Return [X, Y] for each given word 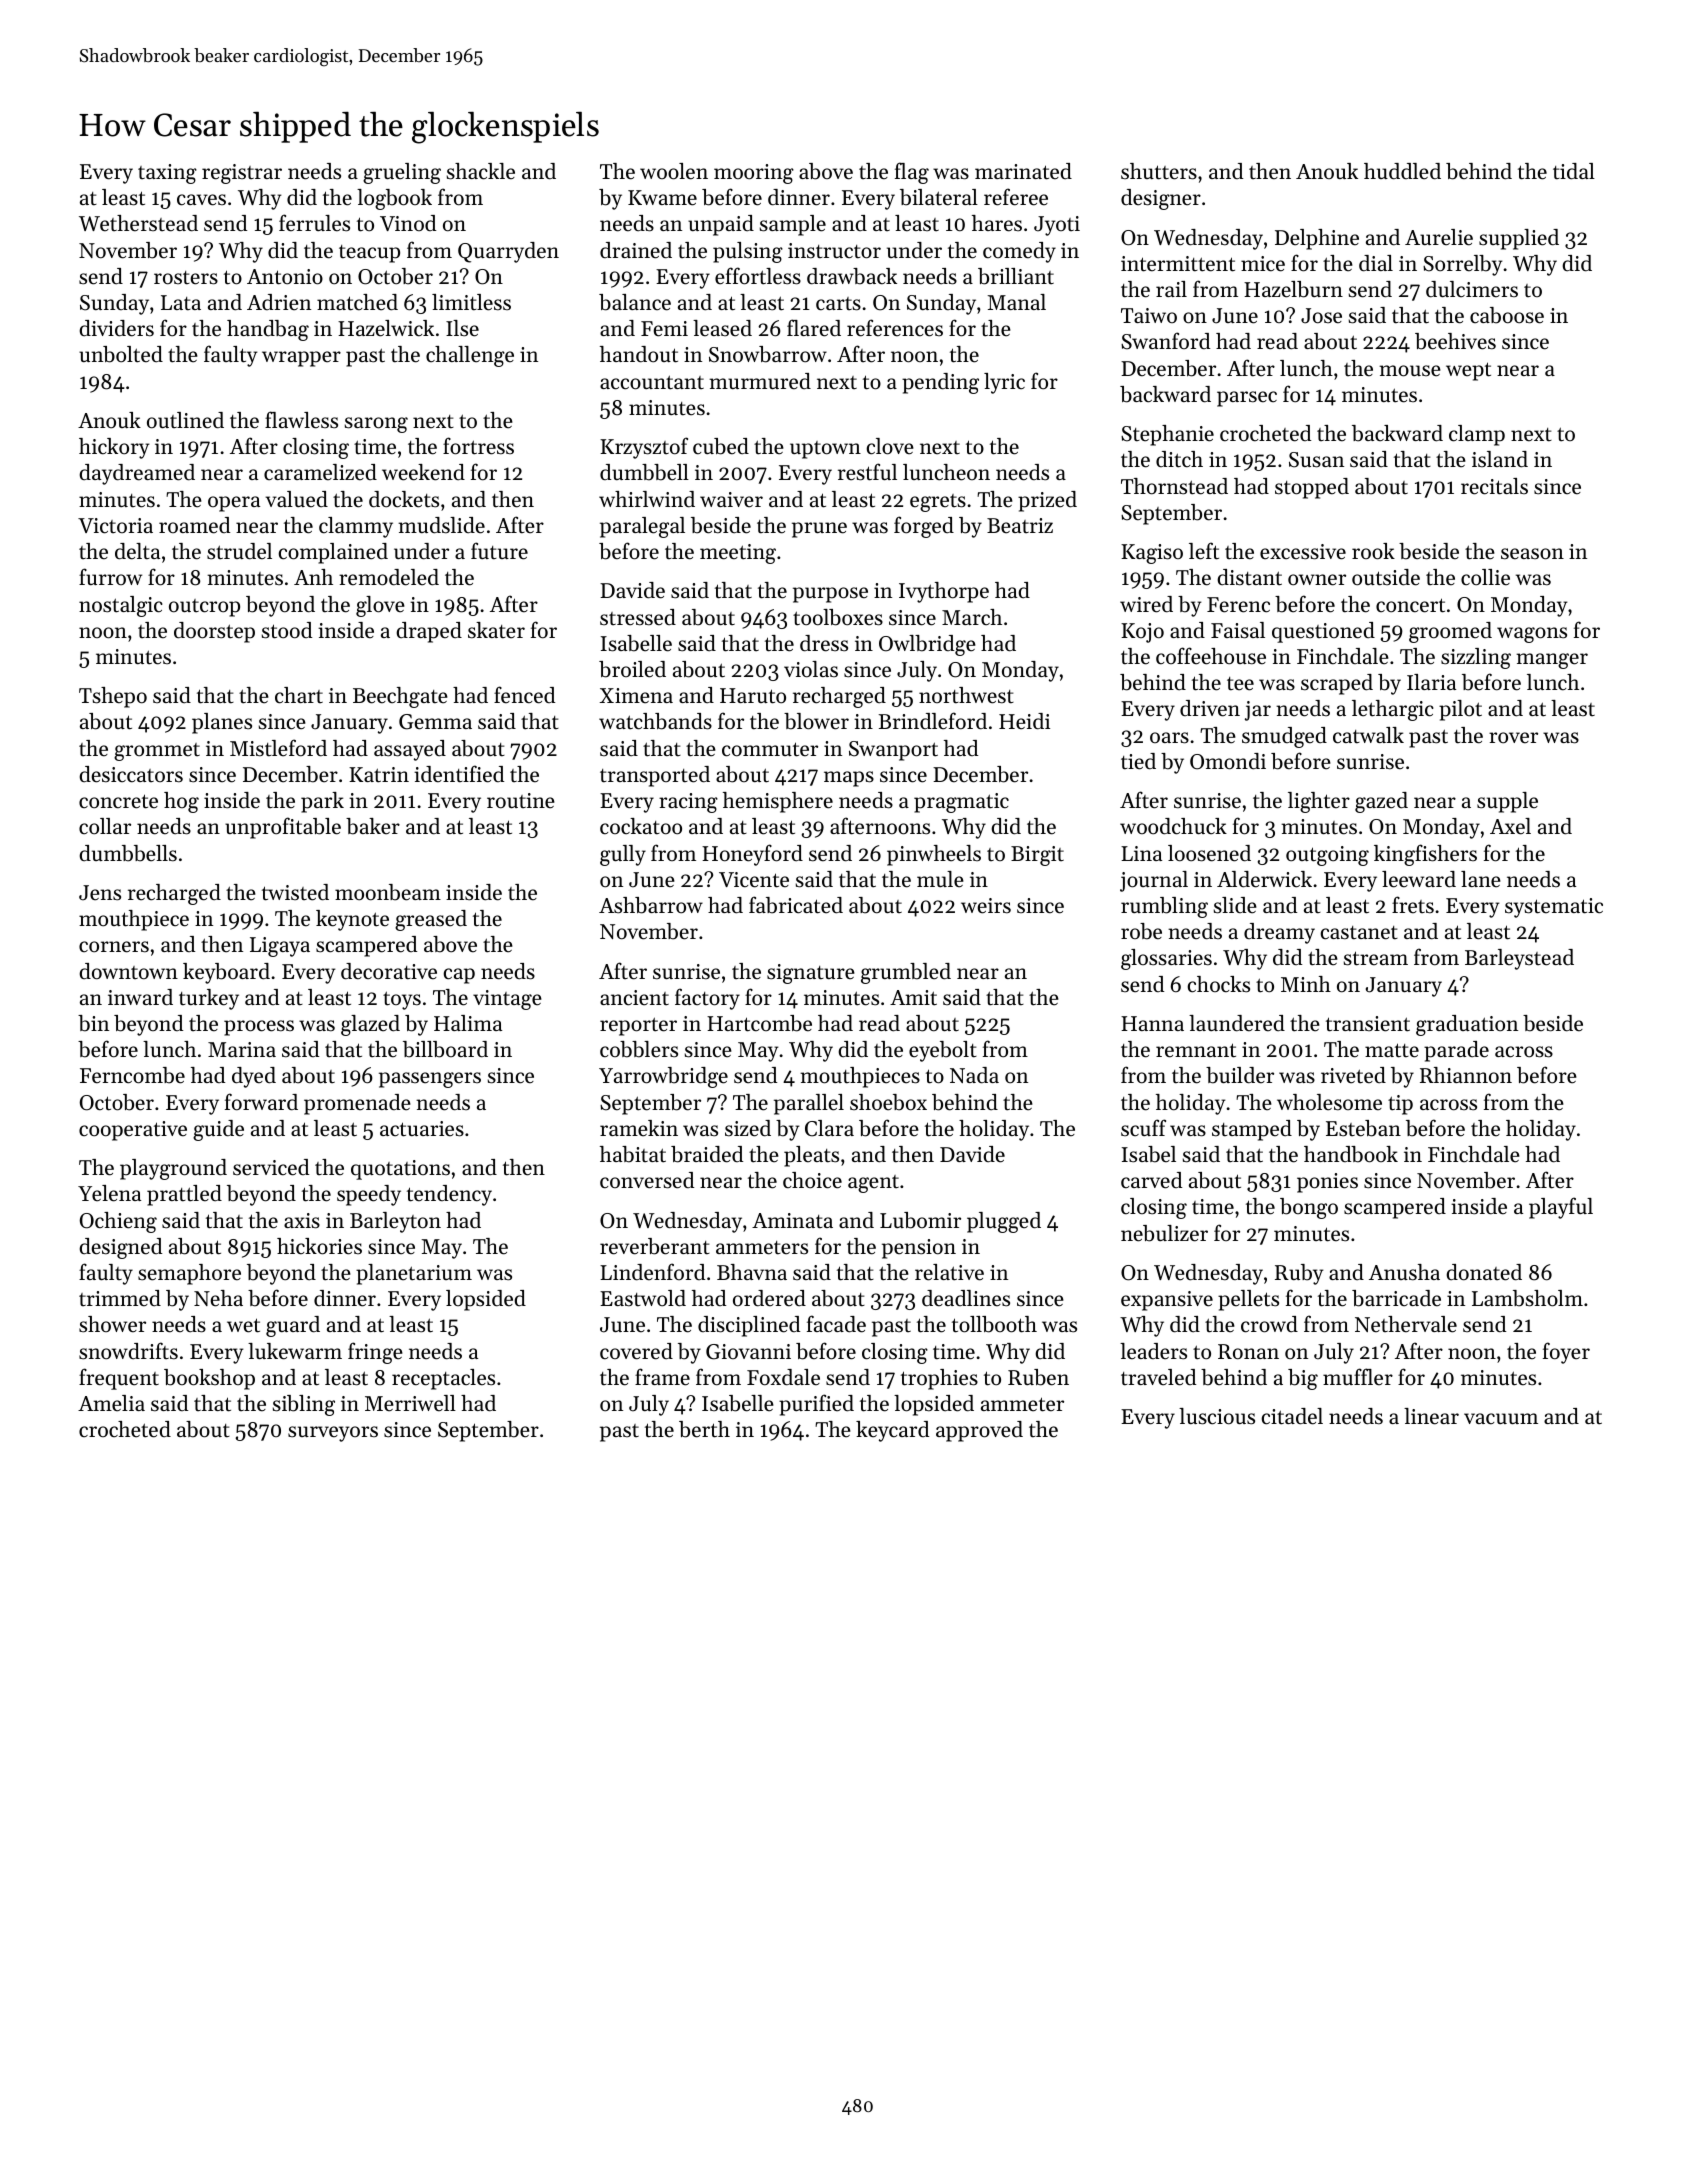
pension [919, 1249]
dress [824, 643]
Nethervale [1406, 1324]
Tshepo [113, 697]
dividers [116, 328]
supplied [1519, 239]
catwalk [1368, 735]
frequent [119, 1379]
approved [979, 1431]
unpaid [721, 225]
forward [261, 1102]
